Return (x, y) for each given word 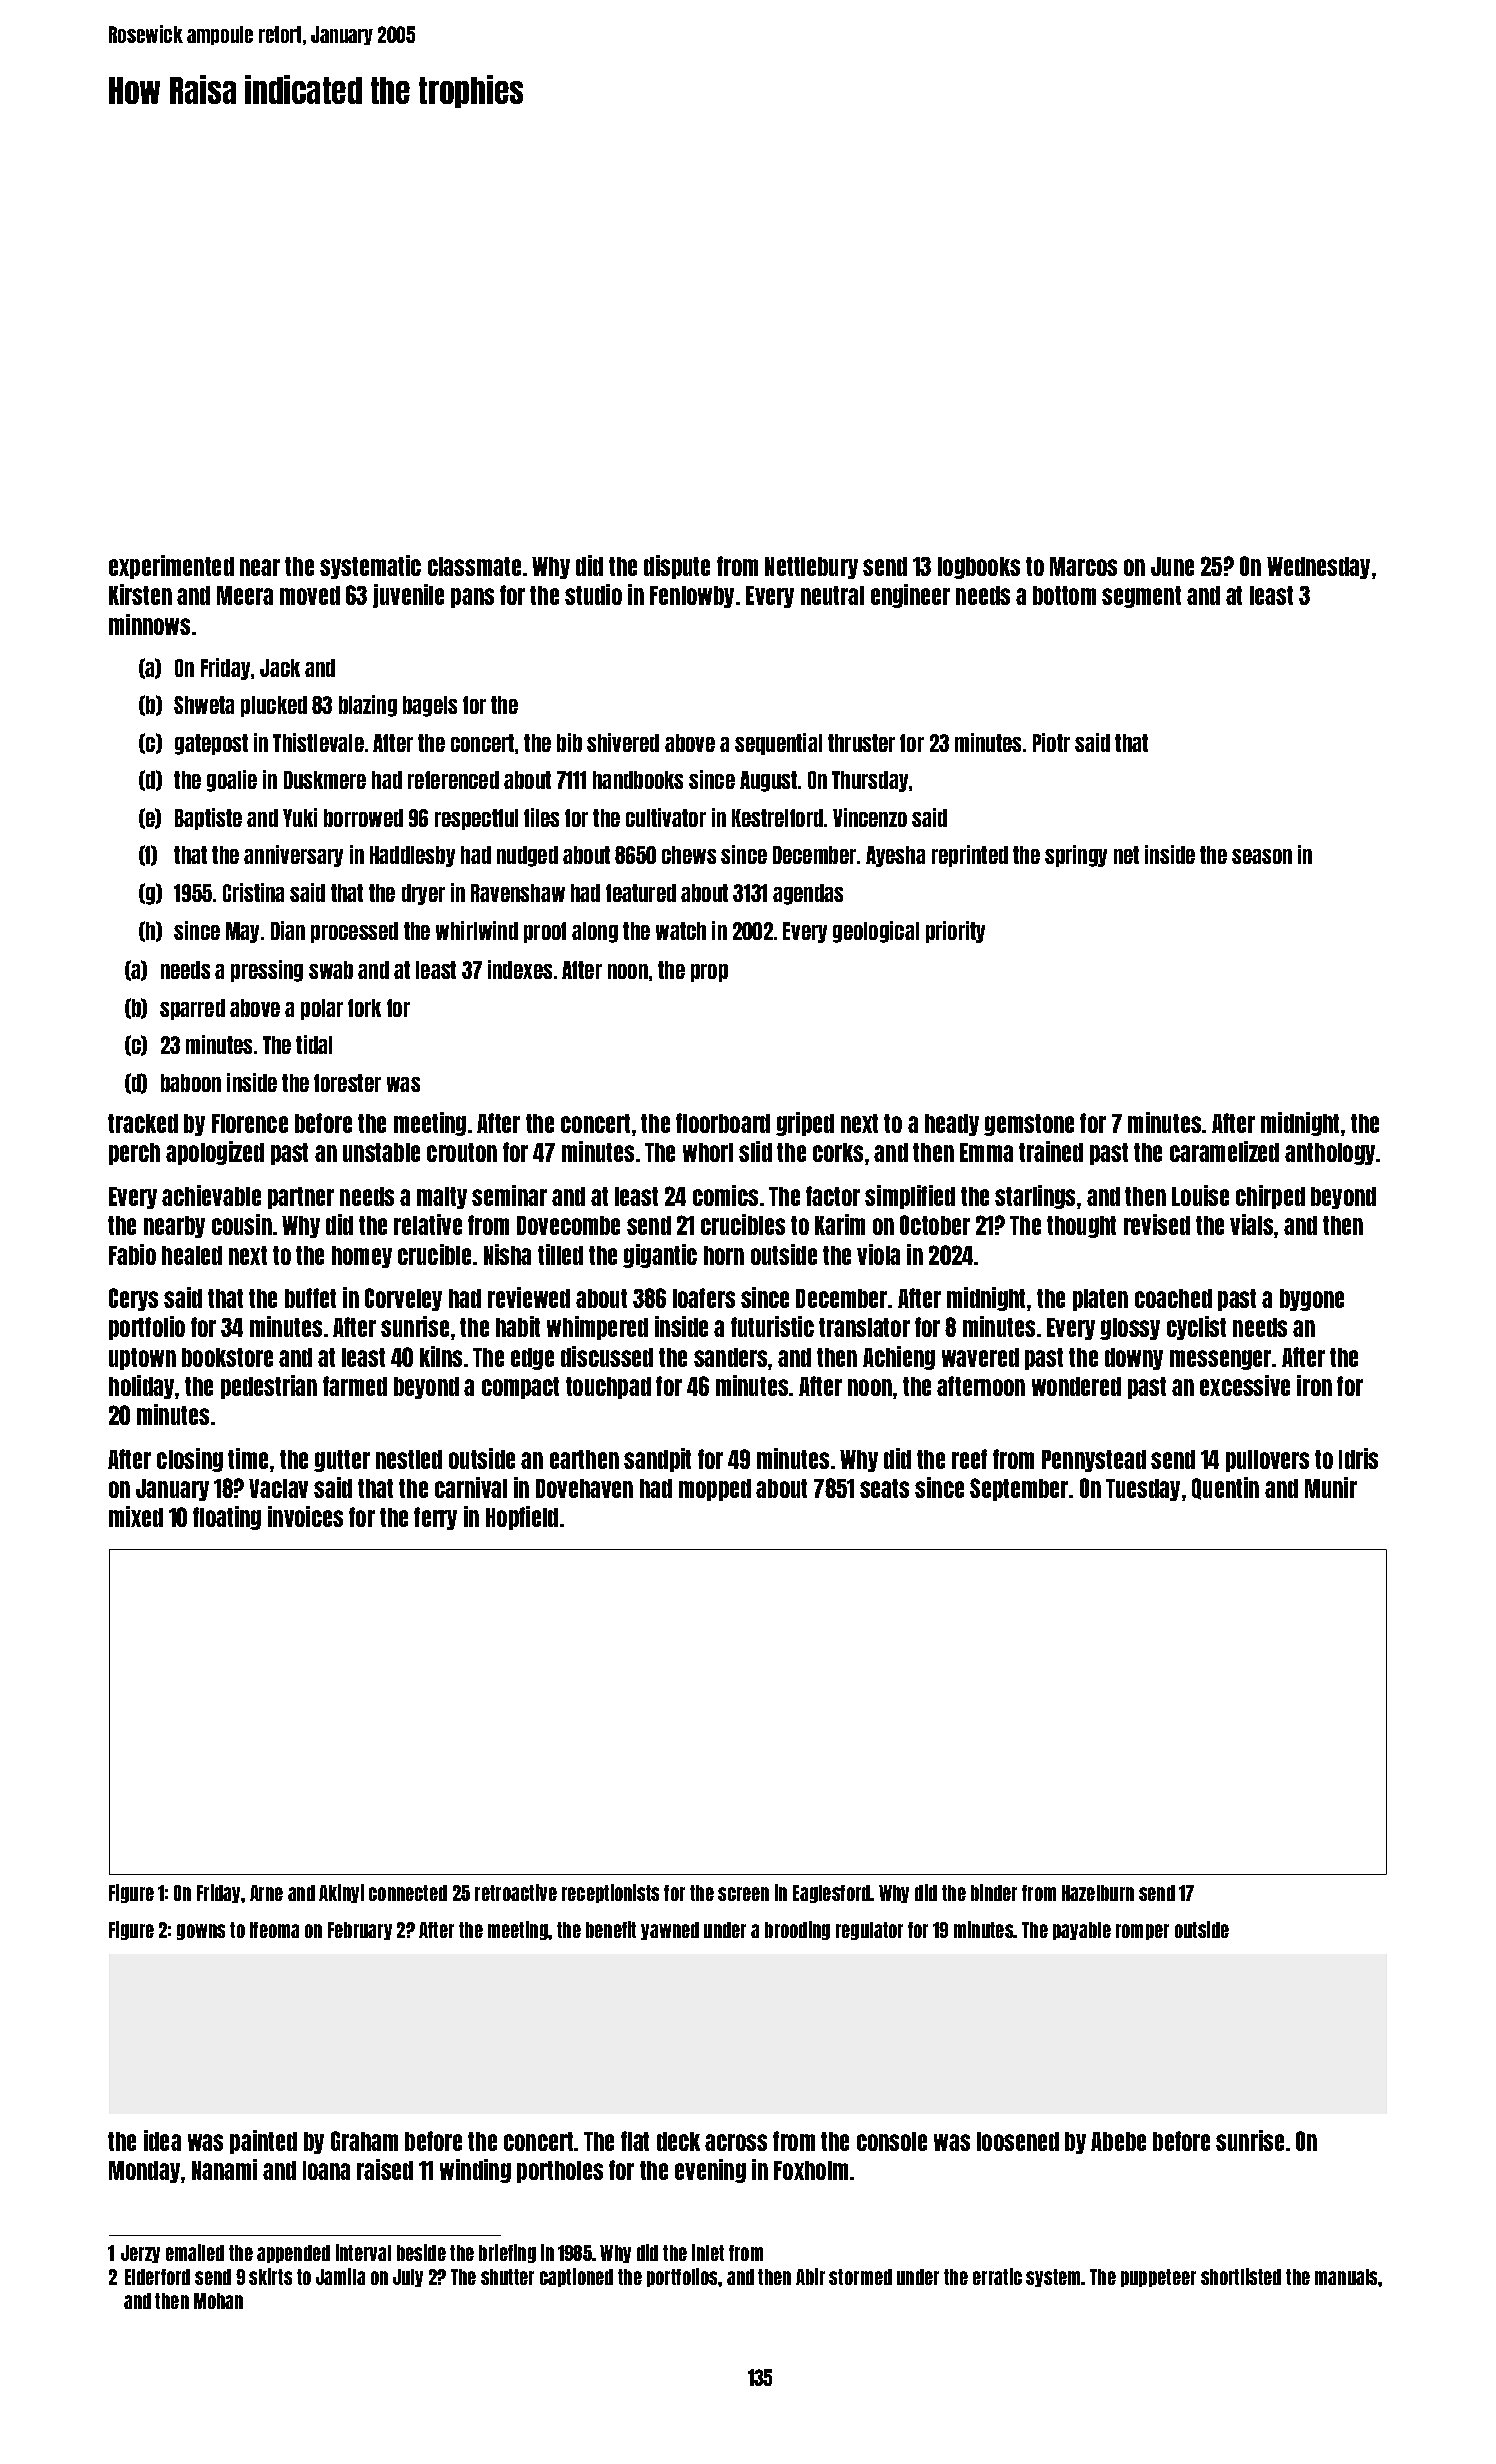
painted (263, 2142)
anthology (1330, 1154)
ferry (435, 1518)
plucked (274, 706)
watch (681, 931)
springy (1076, 856)
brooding (797, 1930)
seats (884, 1488)
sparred (192, 1009)
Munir (1331, 1487)
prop (709, 973)
